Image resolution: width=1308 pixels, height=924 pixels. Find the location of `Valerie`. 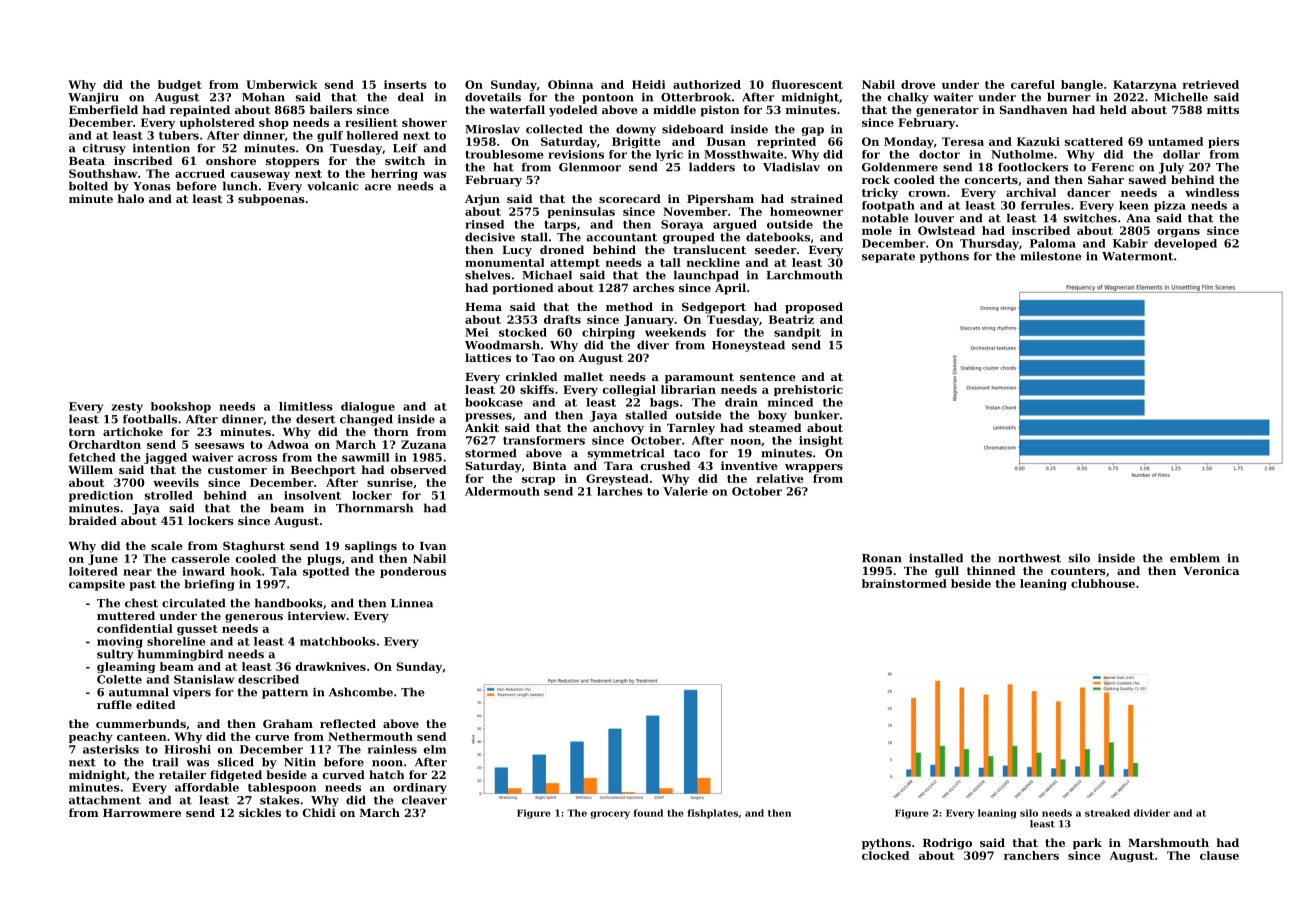

Valerie is located at coordinates (685, 491).
